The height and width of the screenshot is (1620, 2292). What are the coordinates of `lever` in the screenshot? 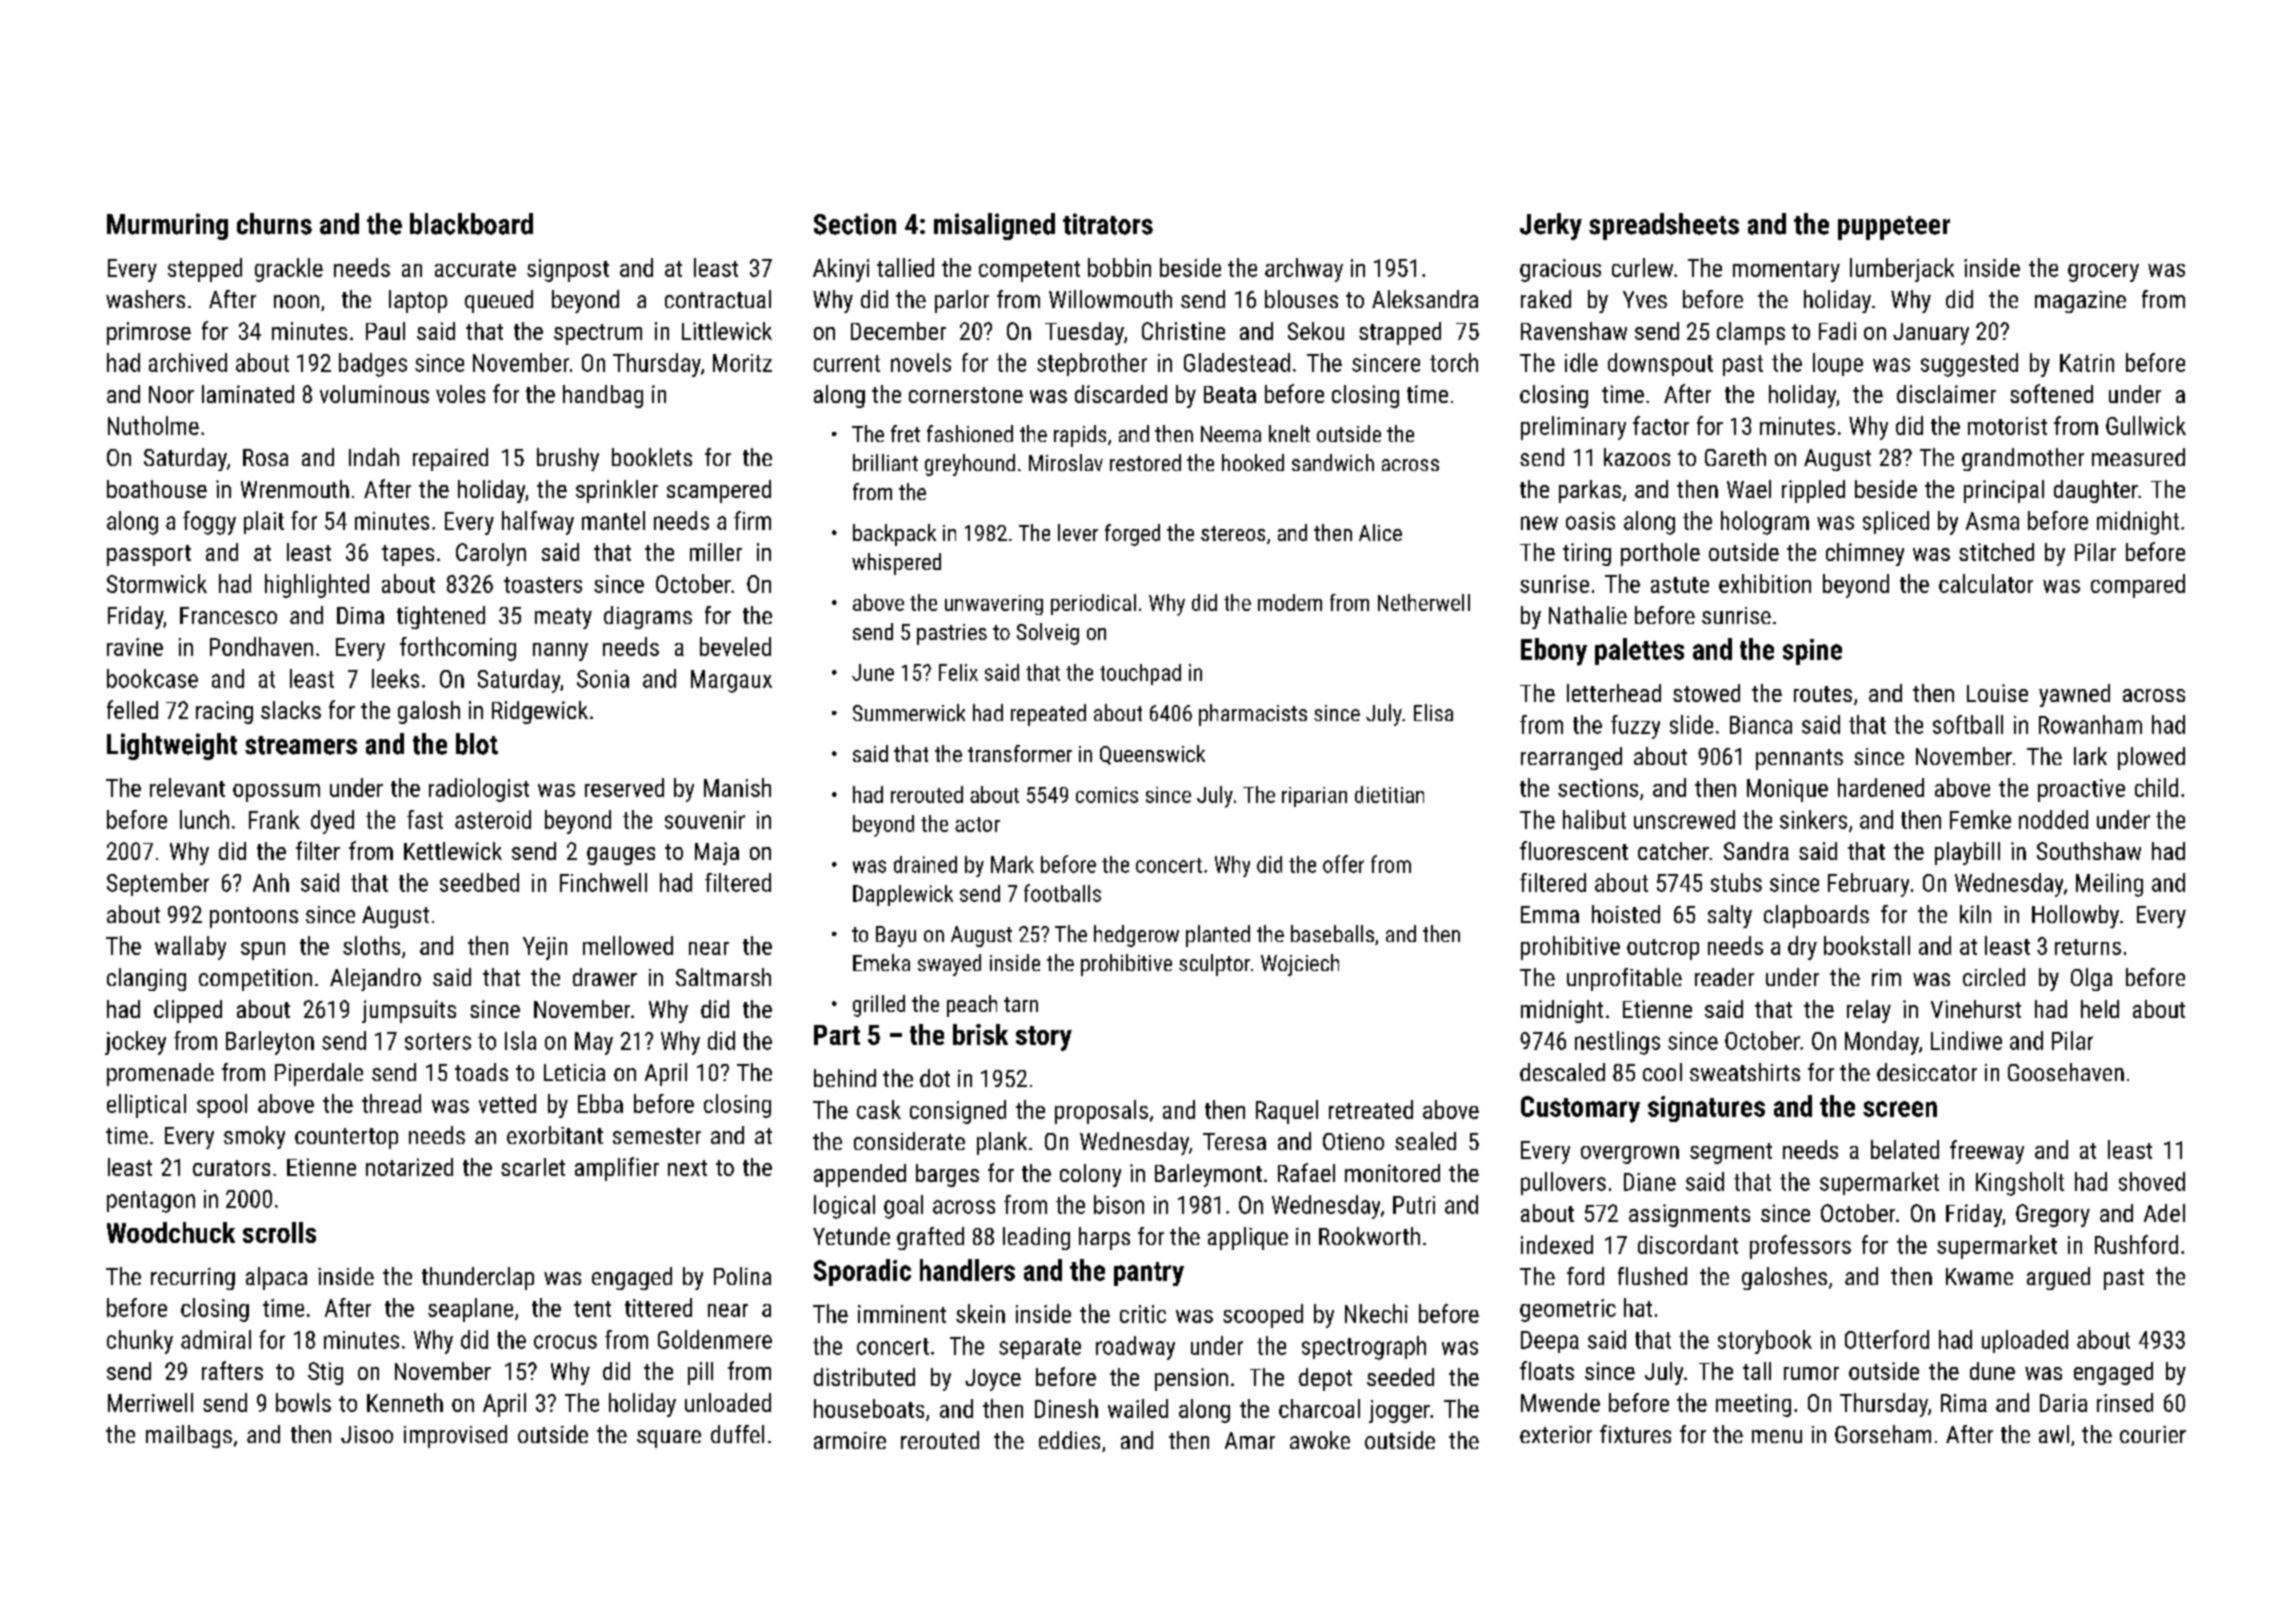 It's located at (1078, 532).
